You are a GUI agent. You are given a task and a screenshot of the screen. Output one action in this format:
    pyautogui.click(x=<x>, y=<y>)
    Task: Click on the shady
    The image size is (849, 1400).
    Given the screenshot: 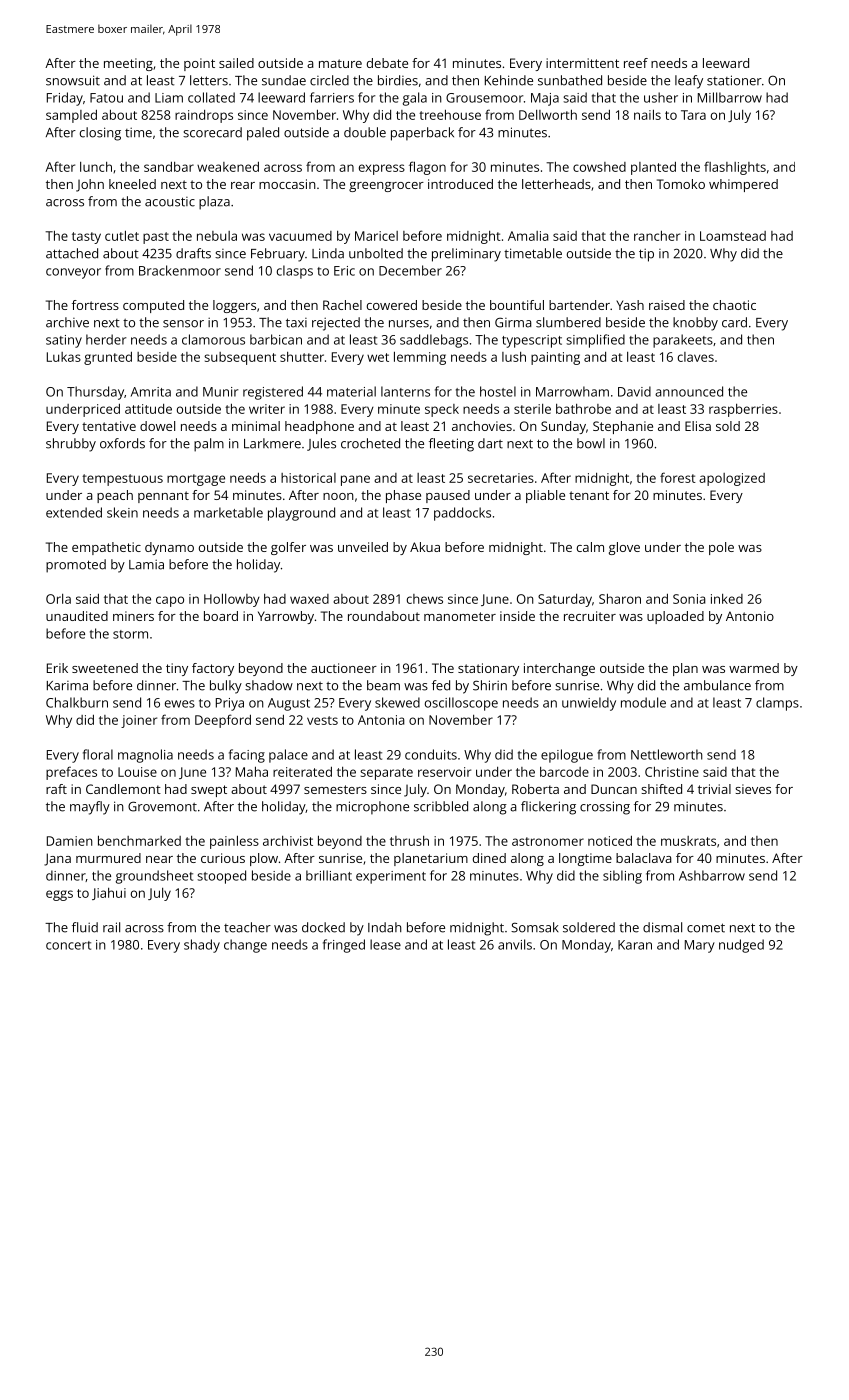 What is the action you would take?
    pyautogui.click(x=202, y=946)
